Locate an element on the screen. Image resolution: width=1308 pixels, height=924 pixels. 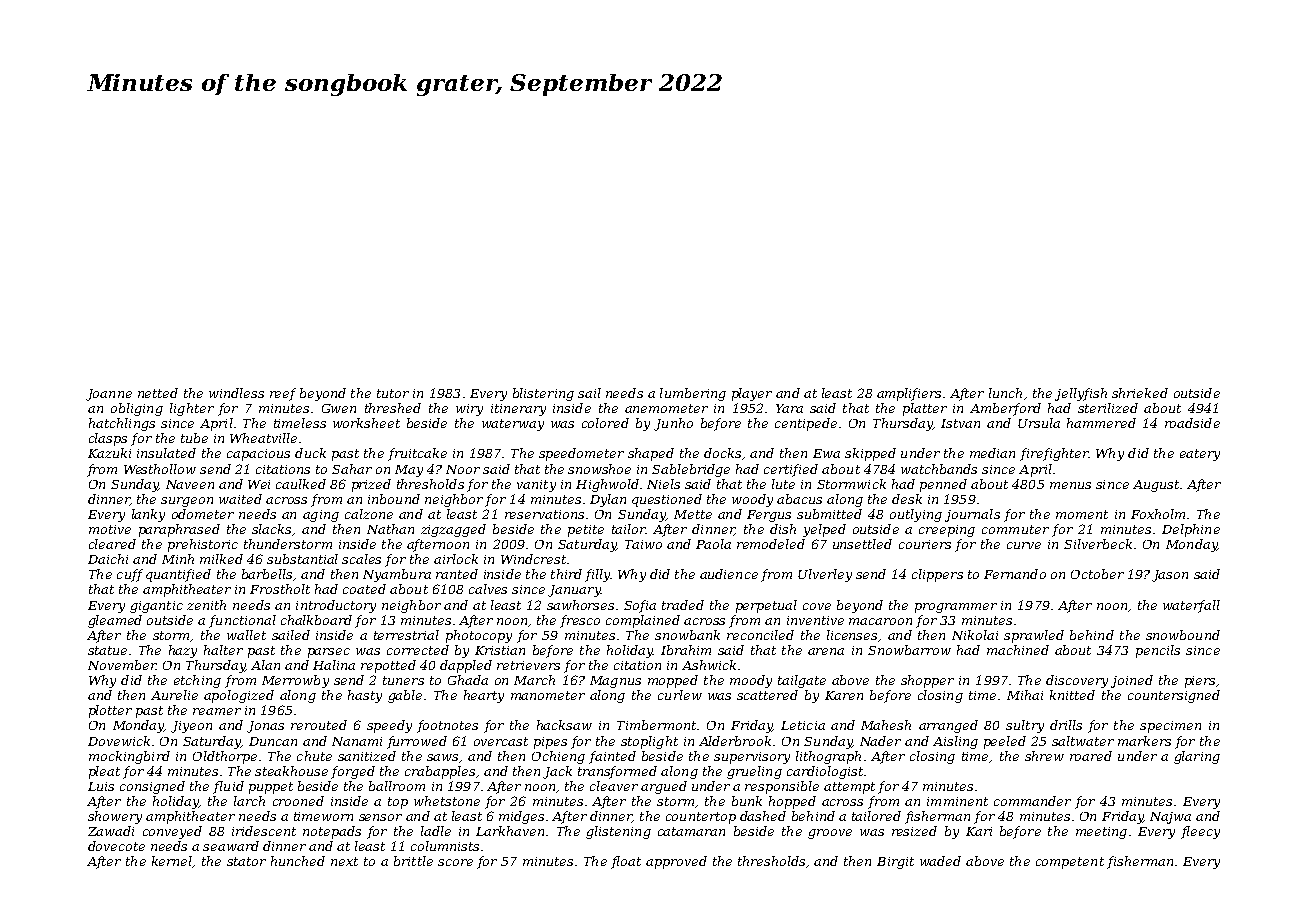
cuff is located at coordinates (130, 575).
